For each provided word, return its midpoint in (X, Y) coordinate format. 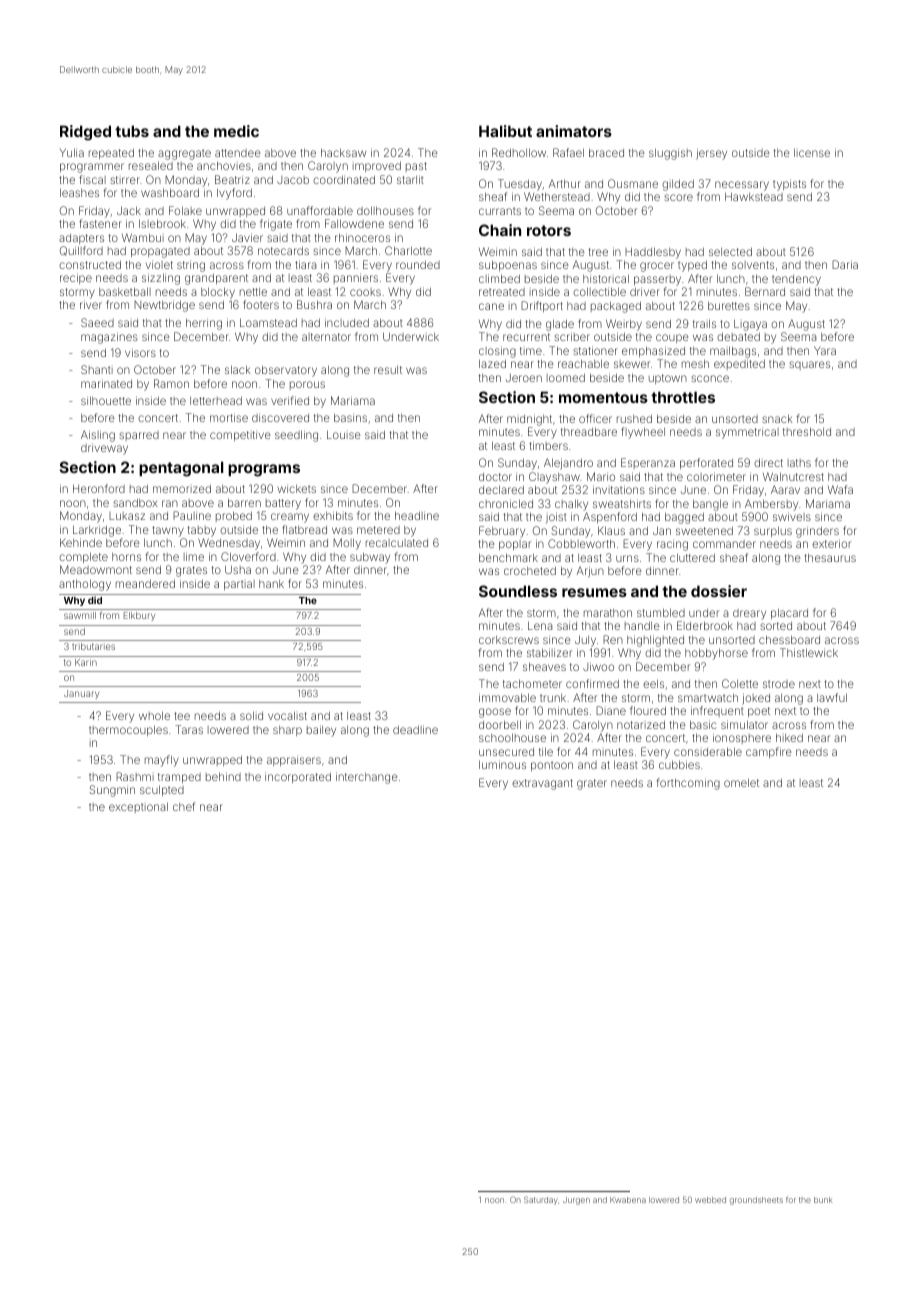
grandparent (216, 279)
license (812, 152)
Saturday (541, 1200)
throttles (683, 397)
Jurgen (576, 1201)
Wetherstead (557, 196)
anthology (85, 585)
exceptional (138, 807)
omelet (741, 782)
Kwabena (628, 1200)
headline (417, 515)
